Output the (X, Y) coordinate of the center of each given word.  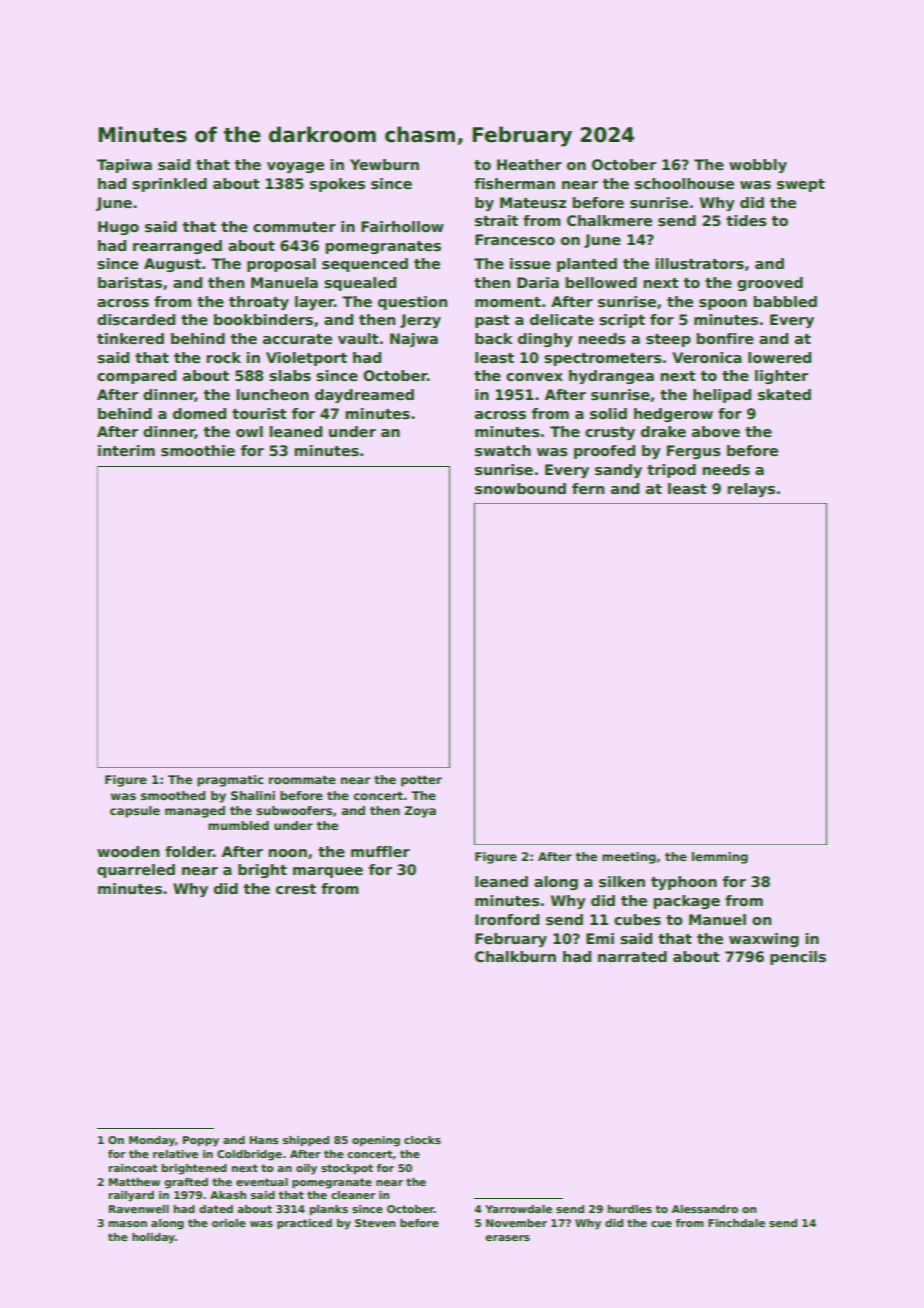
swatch (503, 450)
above (716, 431)
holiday (153, 1238)
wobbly (758, 166)
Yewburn (384, 164)
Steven (375, 1223)
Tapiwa (124, 166)
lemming (720, 858)
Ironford (507, 919)
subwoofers (294, 810)
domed (199, 413)
